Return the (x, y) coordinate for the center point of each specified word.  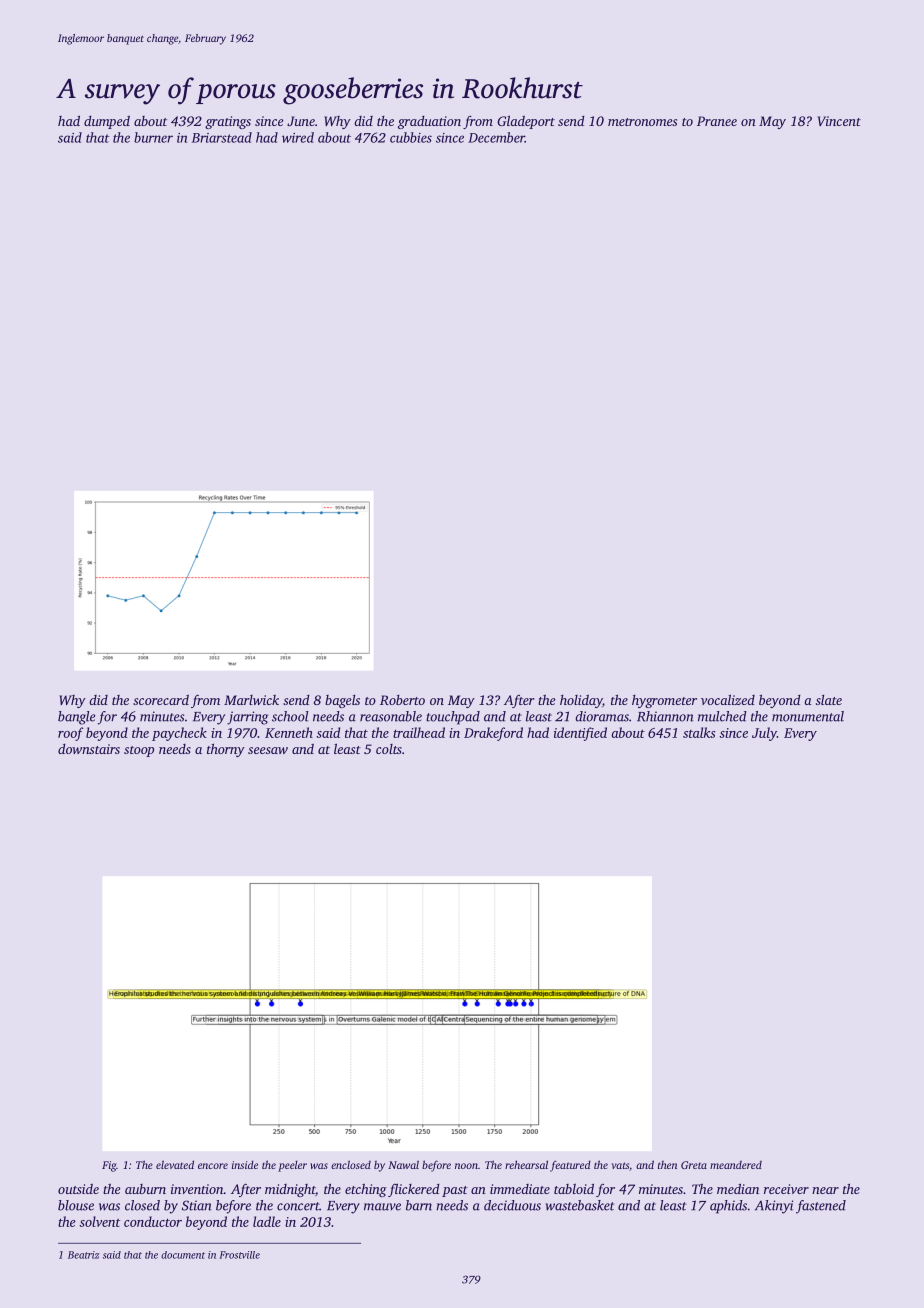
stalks (699, 732)
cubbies (411, 137)
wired (298, 137)
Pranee (717, 121)
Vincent (839, 121)
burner (153, 137)
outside (78, 1189)
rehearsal (526, 1164)
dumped (107, 122)
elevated (175, 1164)
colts (389, 749)
